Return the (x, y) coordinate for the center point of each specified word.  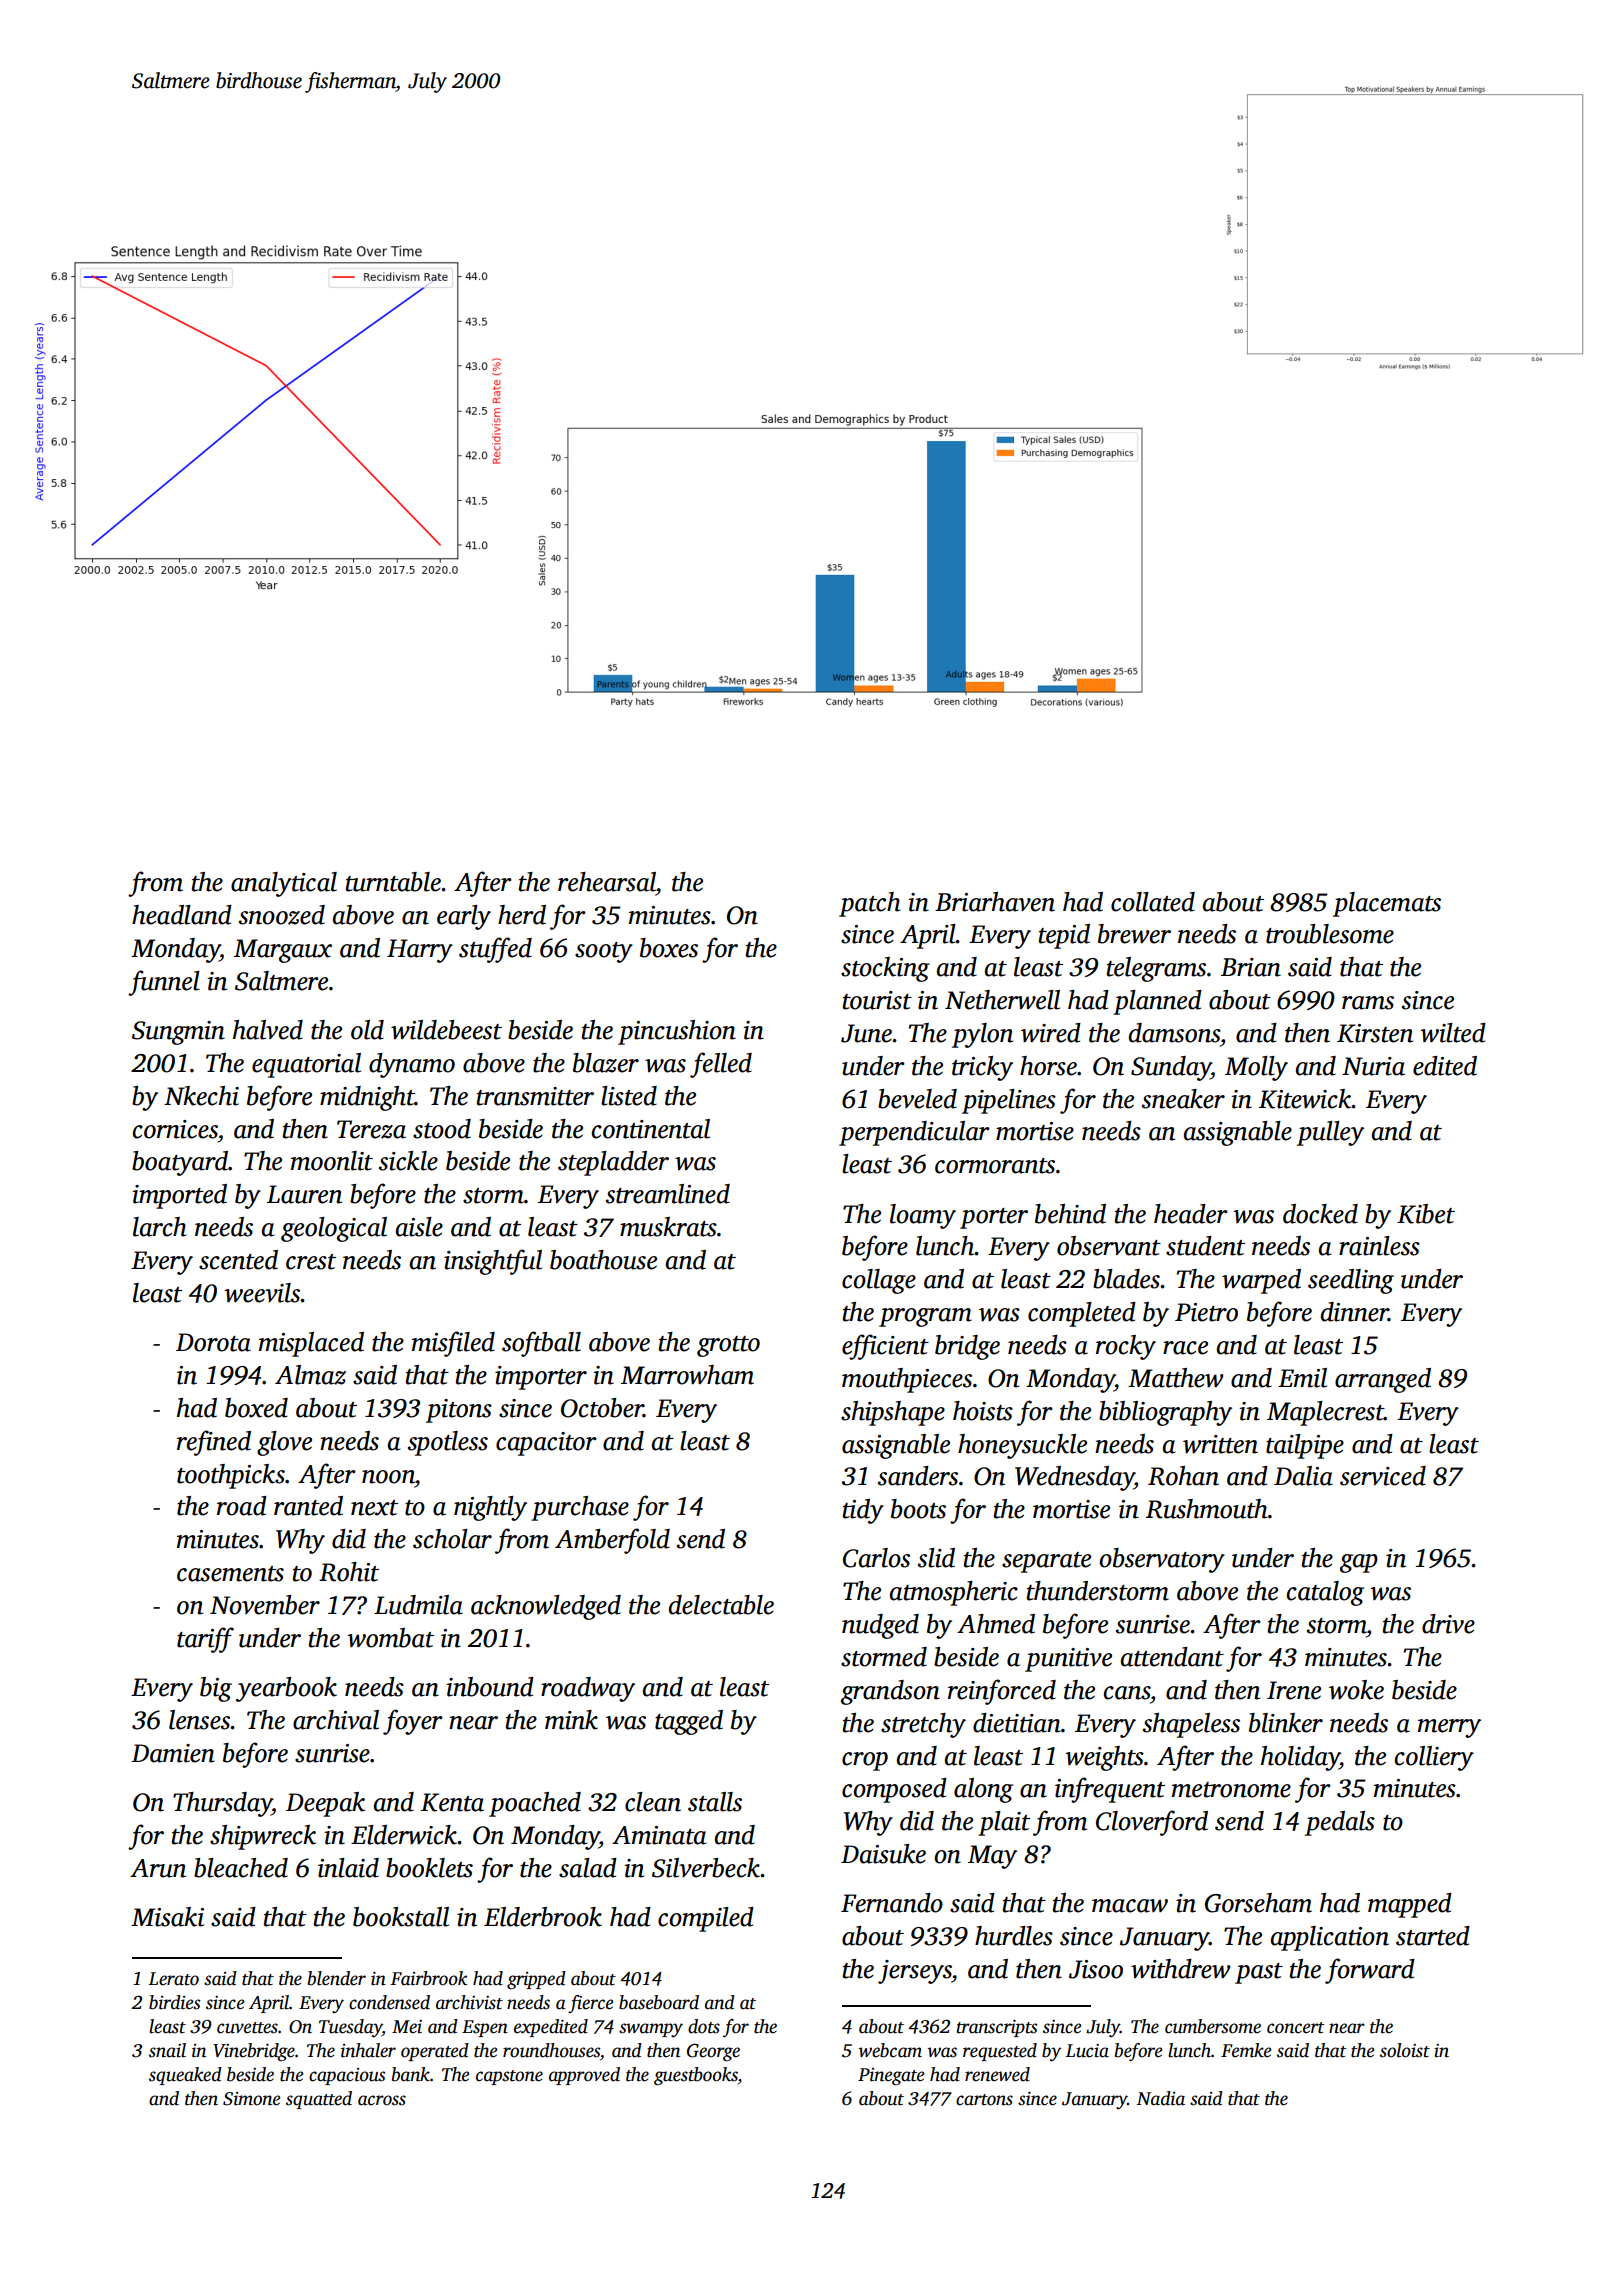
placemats (1387, 904)
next (374, 1508)
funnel (164, 983)
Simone (251, 2099)
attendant (1172, 1657)
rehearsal (607, 882)
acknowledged (546, 1607)
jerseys (915, 1972)
